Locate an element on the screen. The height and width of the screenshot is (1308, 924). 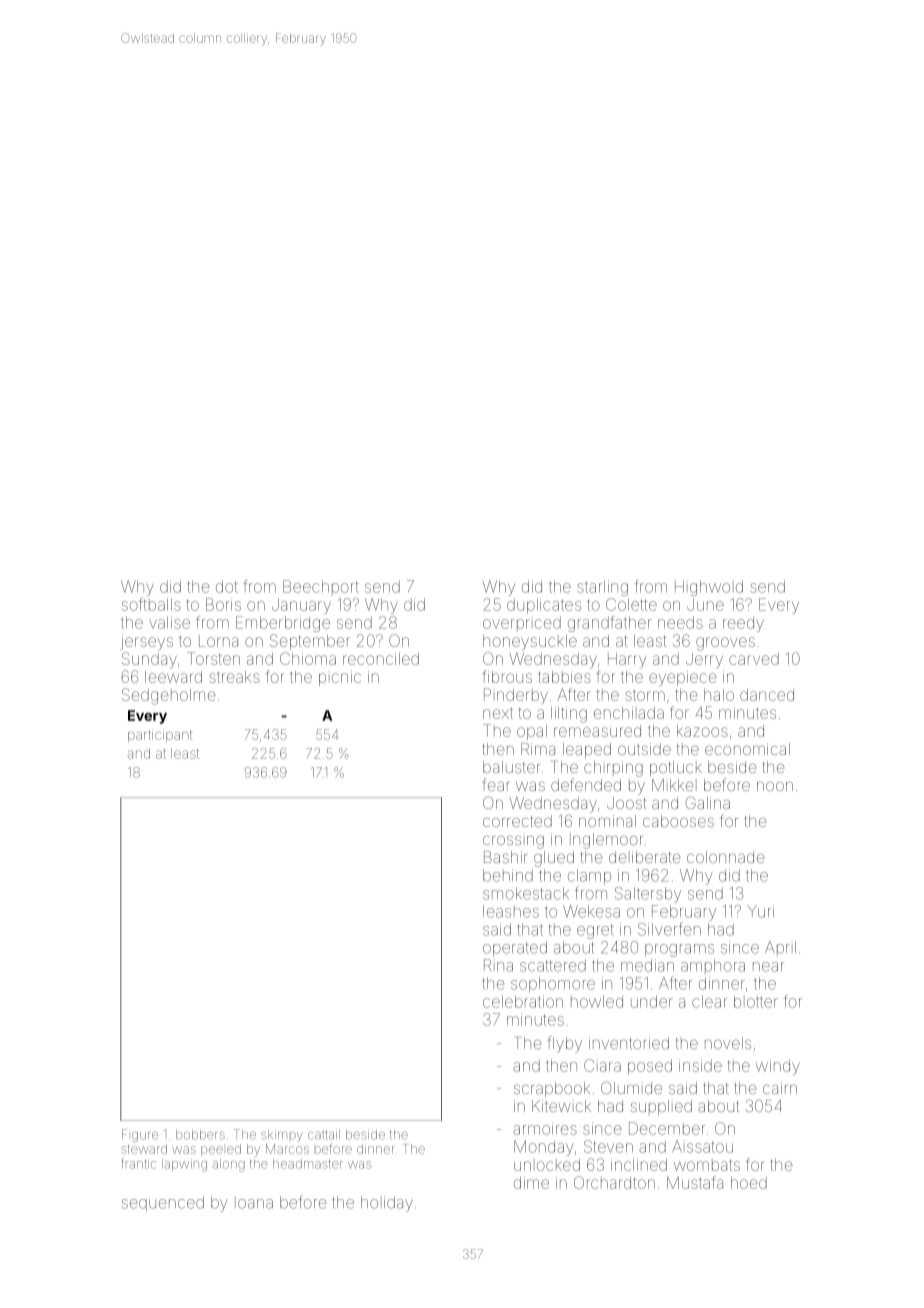
headmaster is located at coordinates (308, 1164).
